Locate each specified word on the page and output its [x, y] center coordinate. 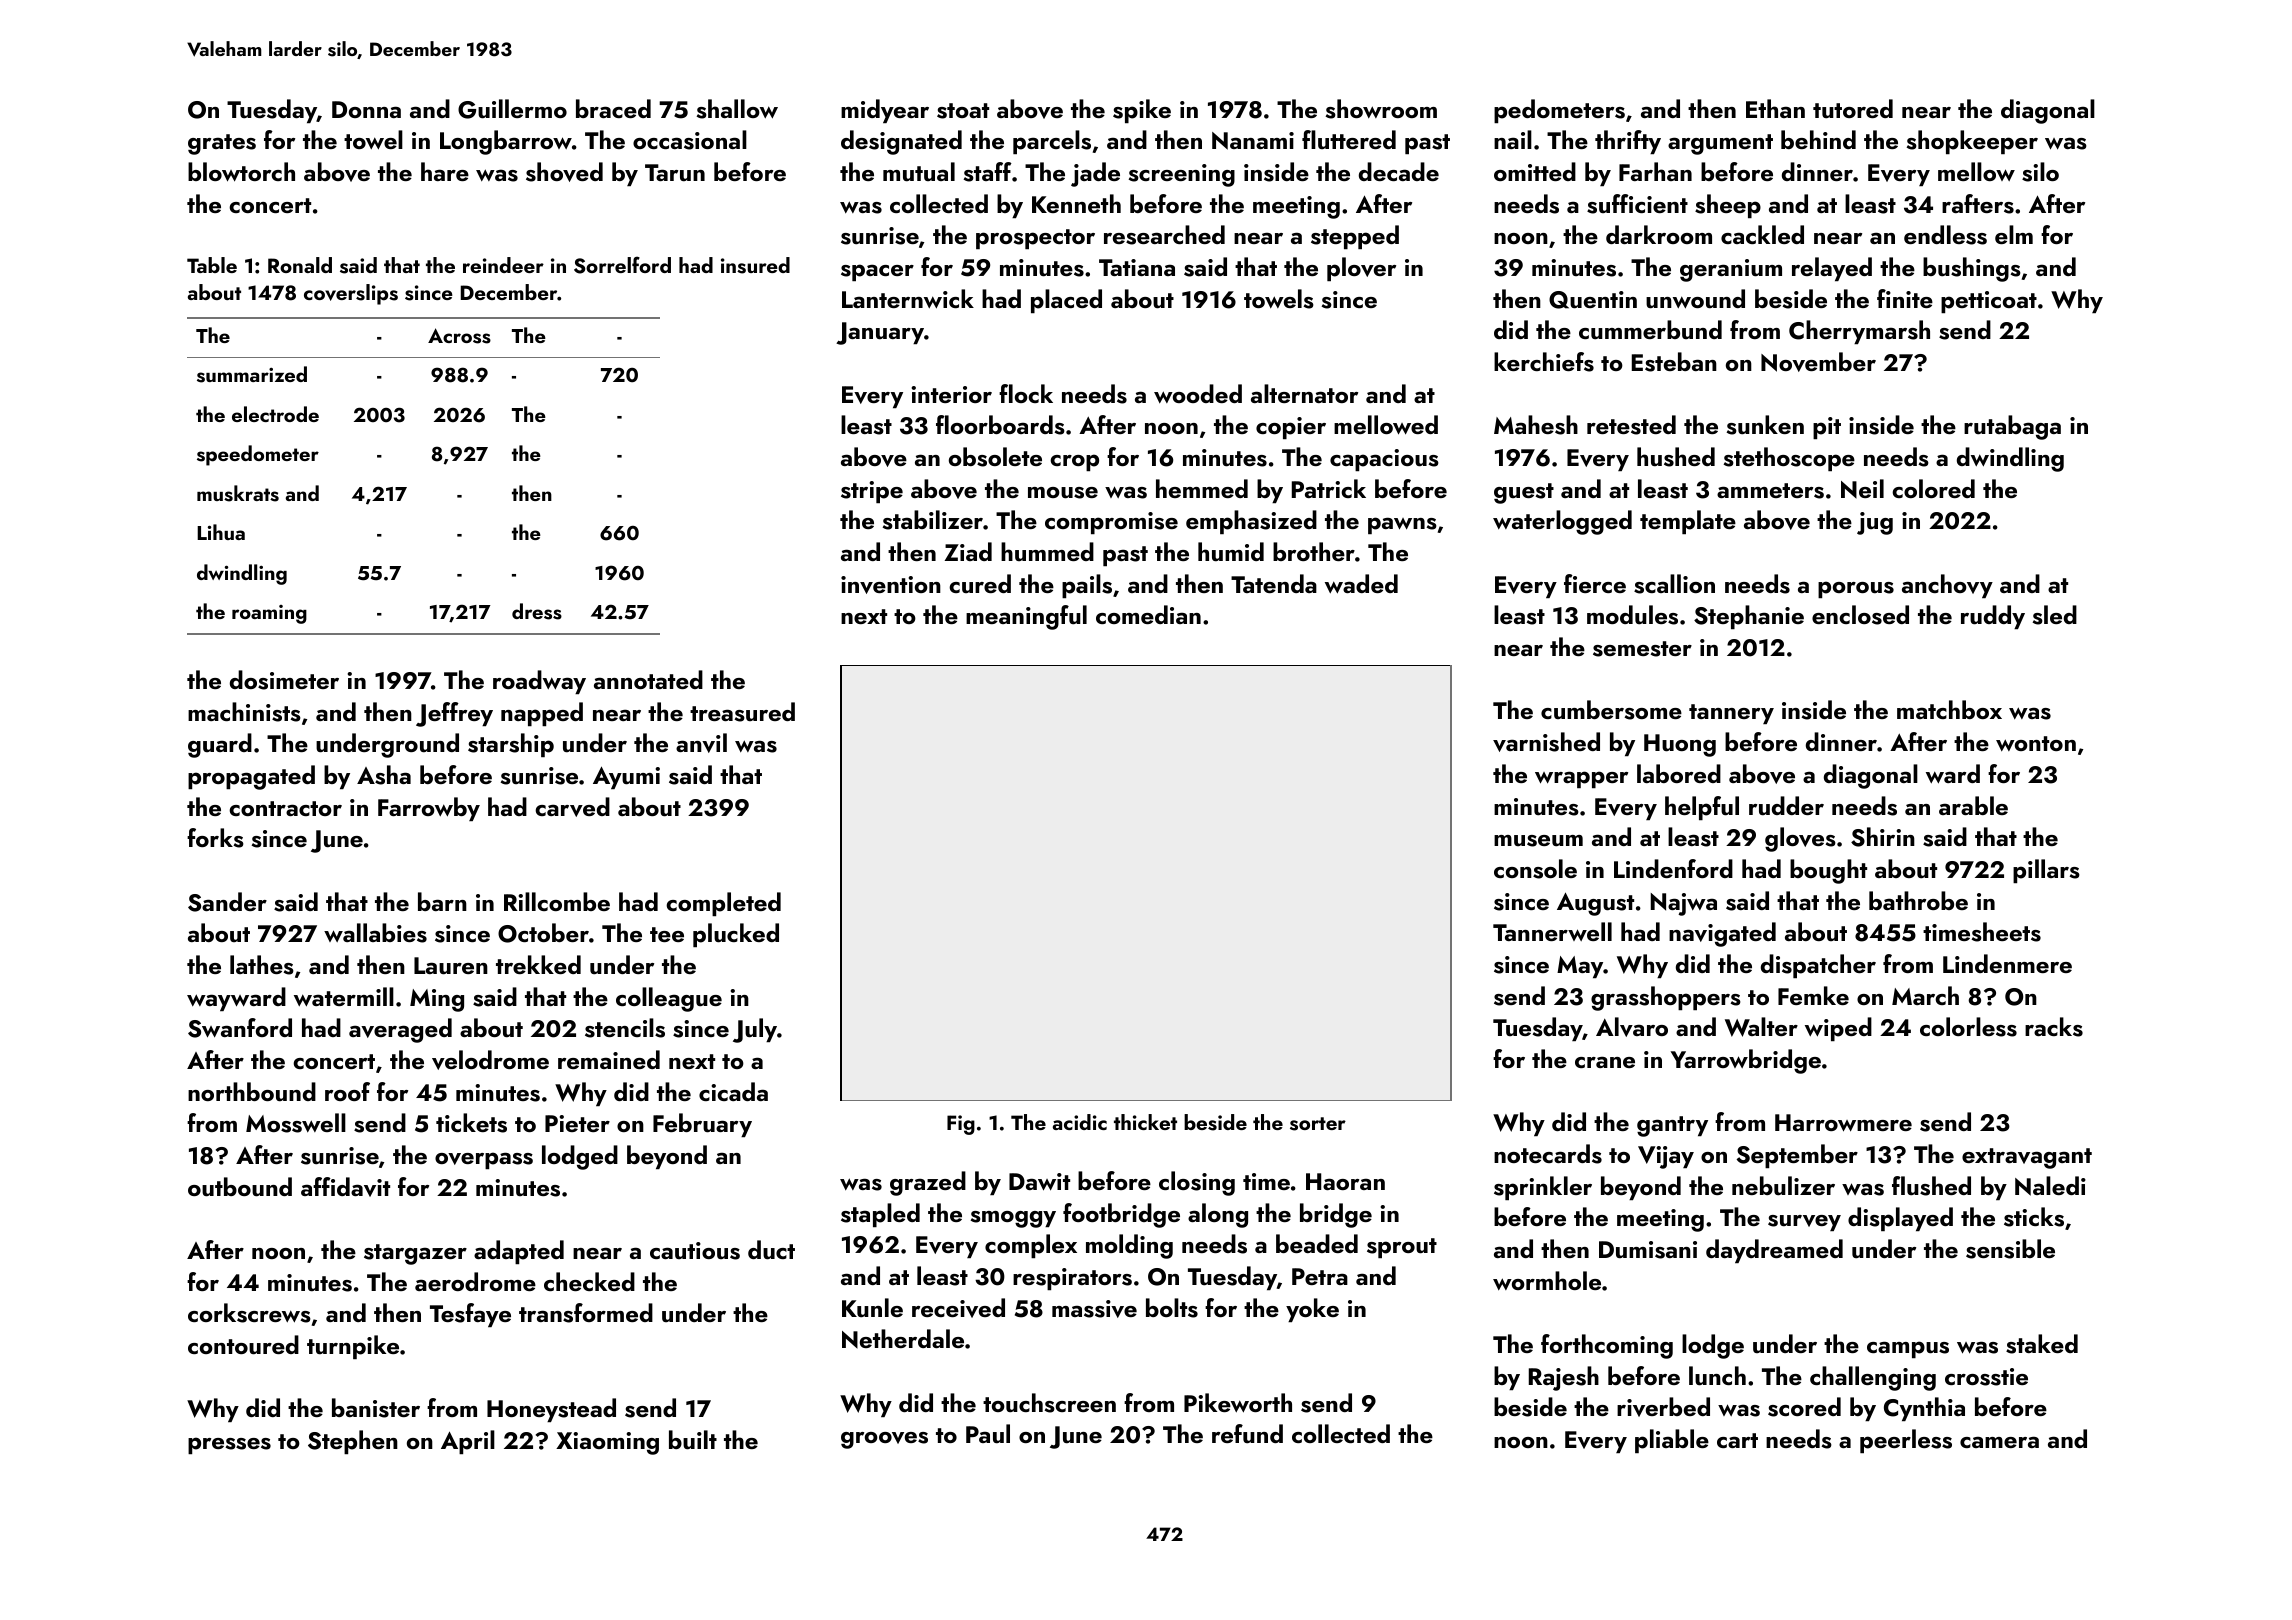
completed [723, 904]
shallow [737, 109]
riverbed [1663, 1407]
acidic [1080, 1122]
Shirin [1883, 837]
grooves [884, 1440]
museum [1538, 841]
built [693, 1440]
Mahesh [1536, 425]
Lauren [451, 966]
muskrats [238, 493]
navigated [1722, 934]
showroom [1381, 109]
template [1688, 522]
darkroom [1659, 234]
